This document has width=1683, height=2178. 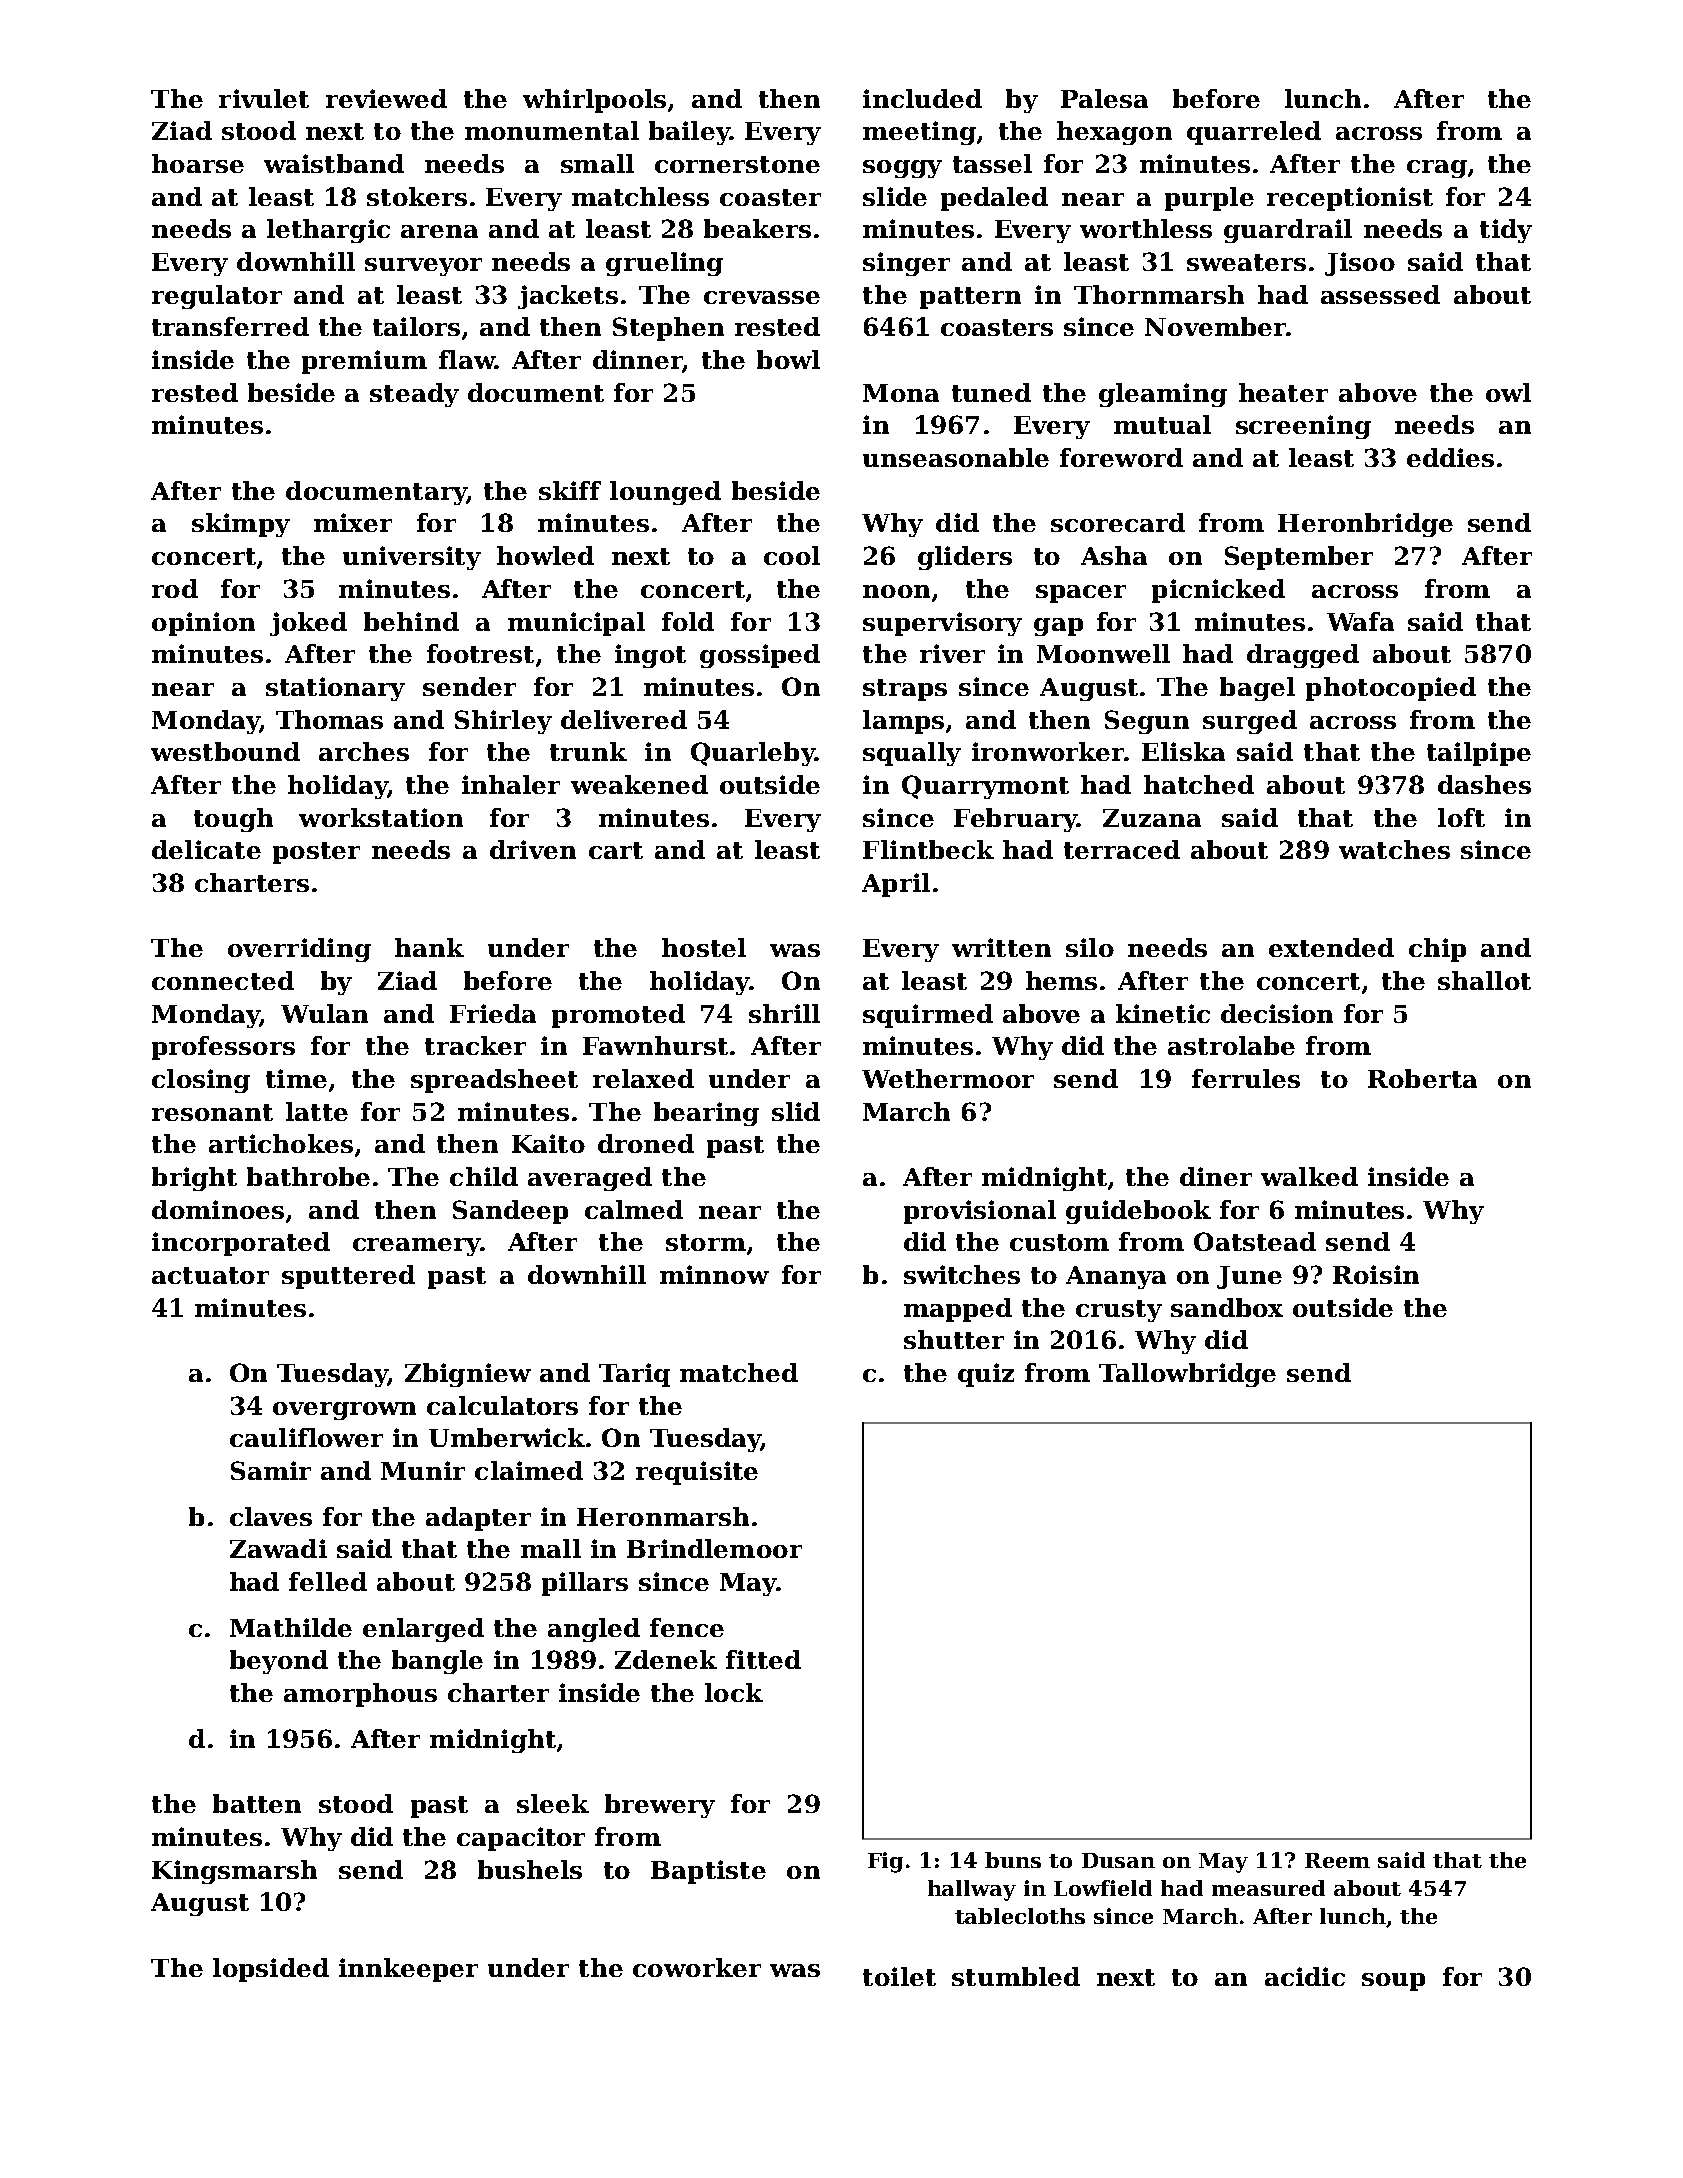 What do you see at coordinates (663, 1516) in the document?
I see `Heronmarsh` at bounding box center [663, 1516].
